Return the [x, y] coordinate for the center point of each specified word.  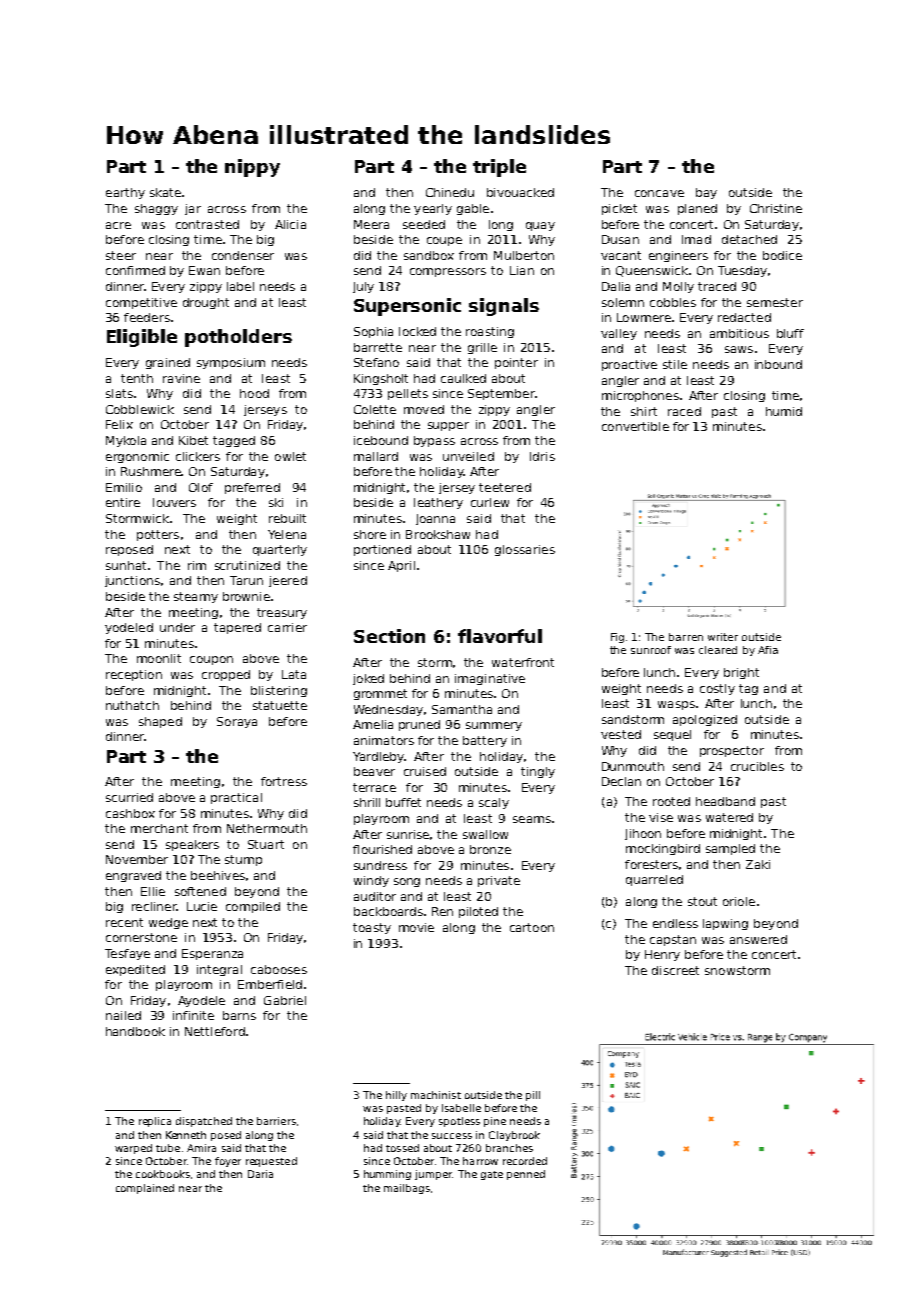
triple [499, 168]
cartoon [532, 927]
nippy [252, 168]
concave [659, 193]
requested [271, 1162]
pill [533, 1096]
